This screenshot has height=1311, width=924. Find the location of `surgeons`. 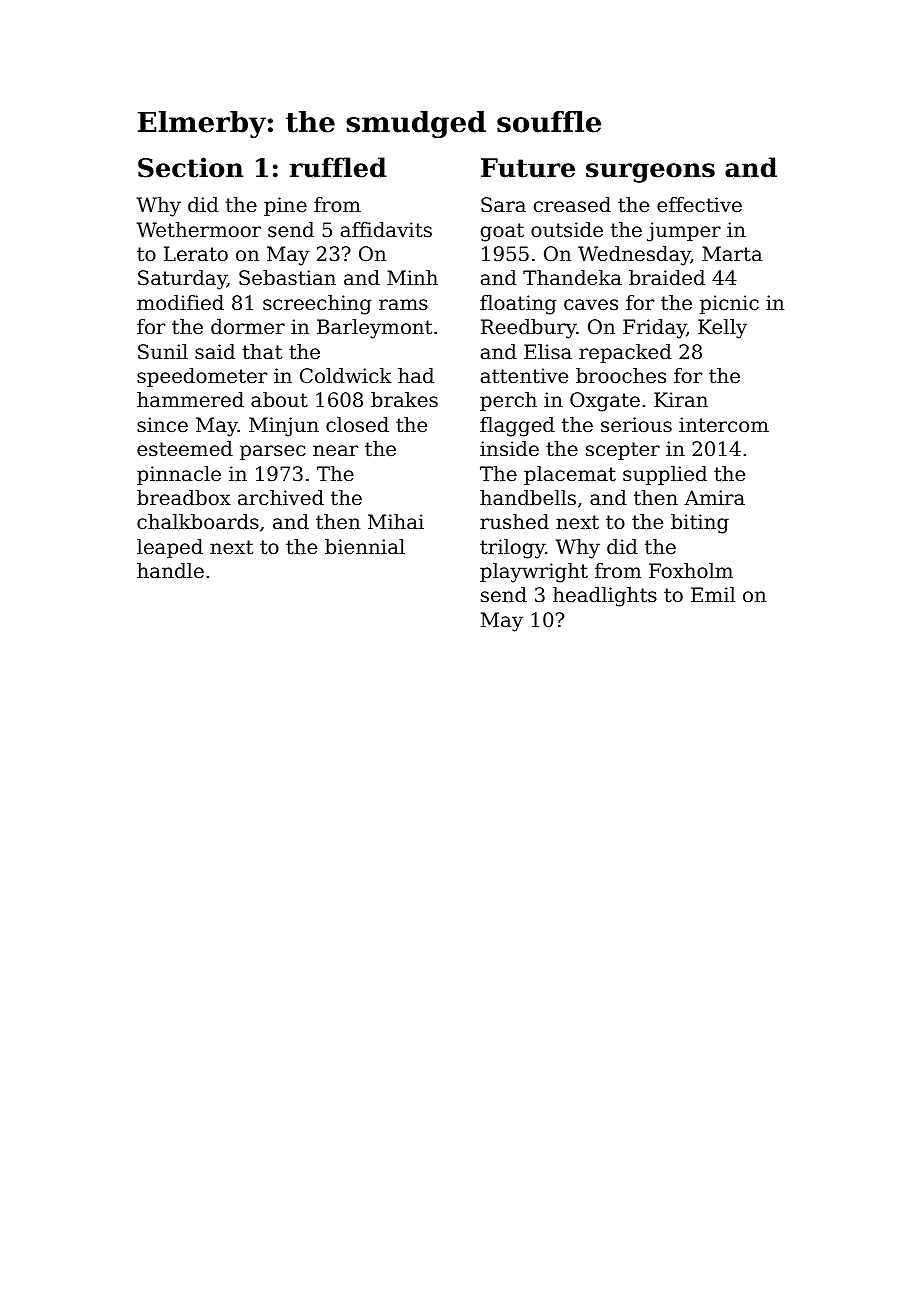

surgeons is located at coordinates (650, 173).
